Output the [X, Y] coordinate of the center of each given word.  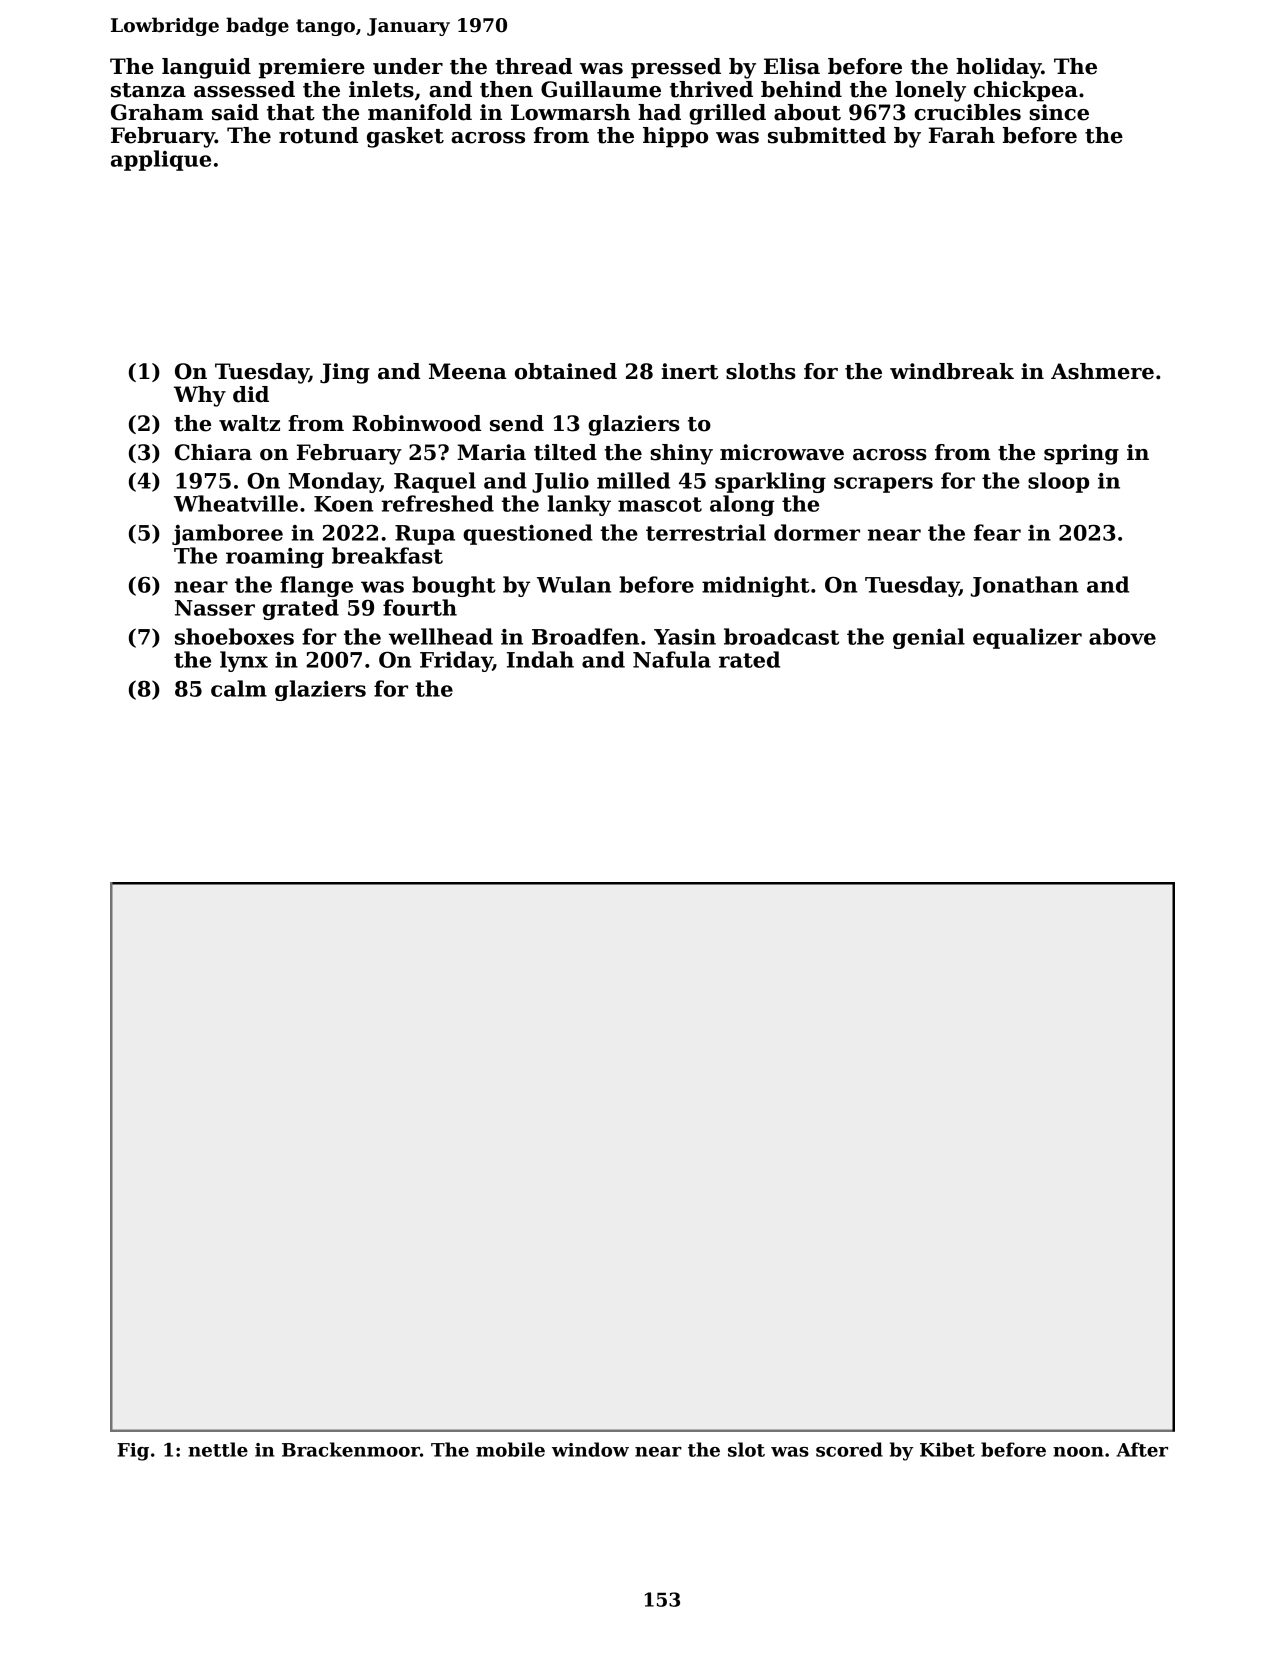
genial [929, 638]
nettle [218, 1449]
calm [239, 688]
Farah [962, 135]
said [235, 112]
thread [533, 66]
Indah [540, 659]
